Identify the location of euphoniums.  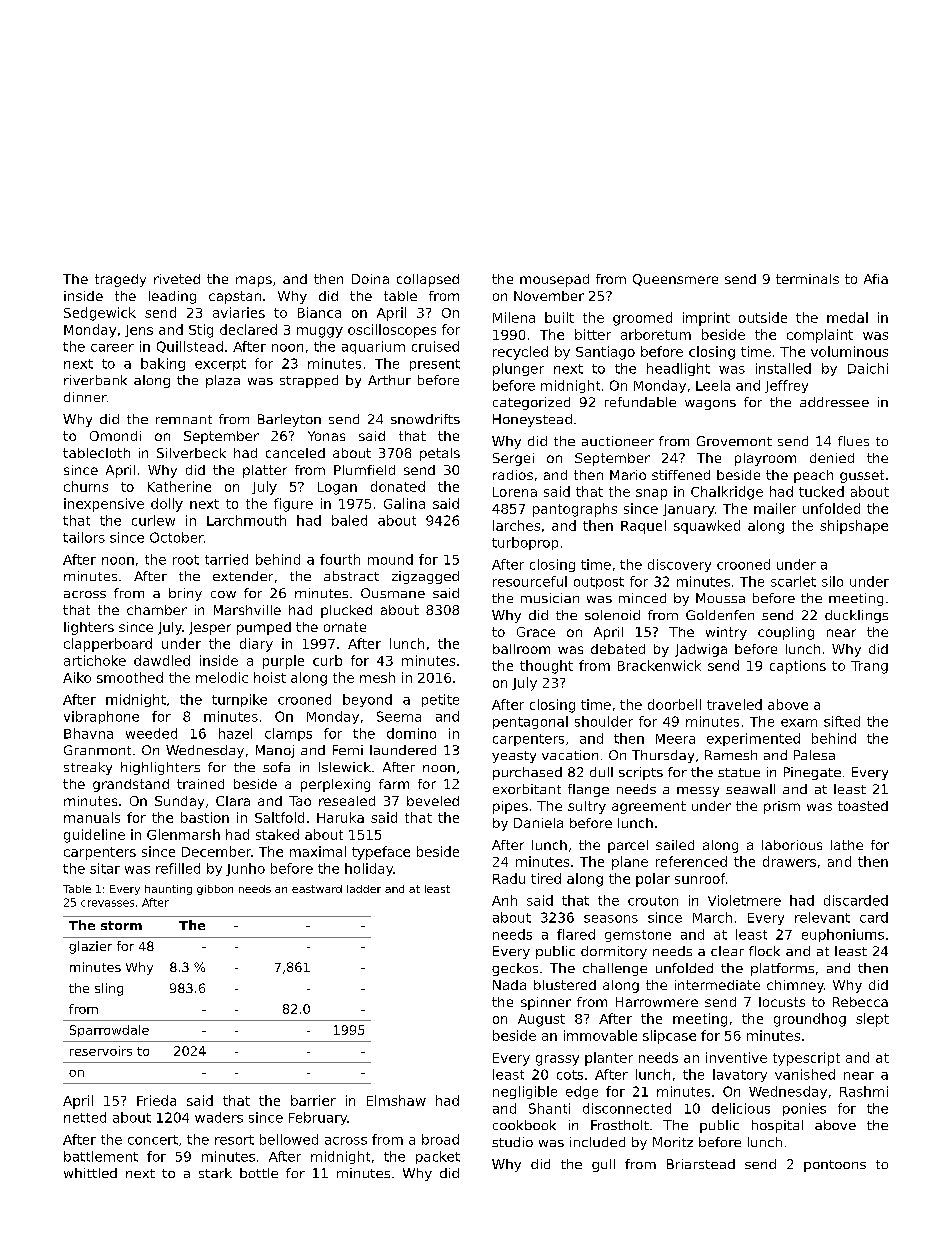
(843, 935).
